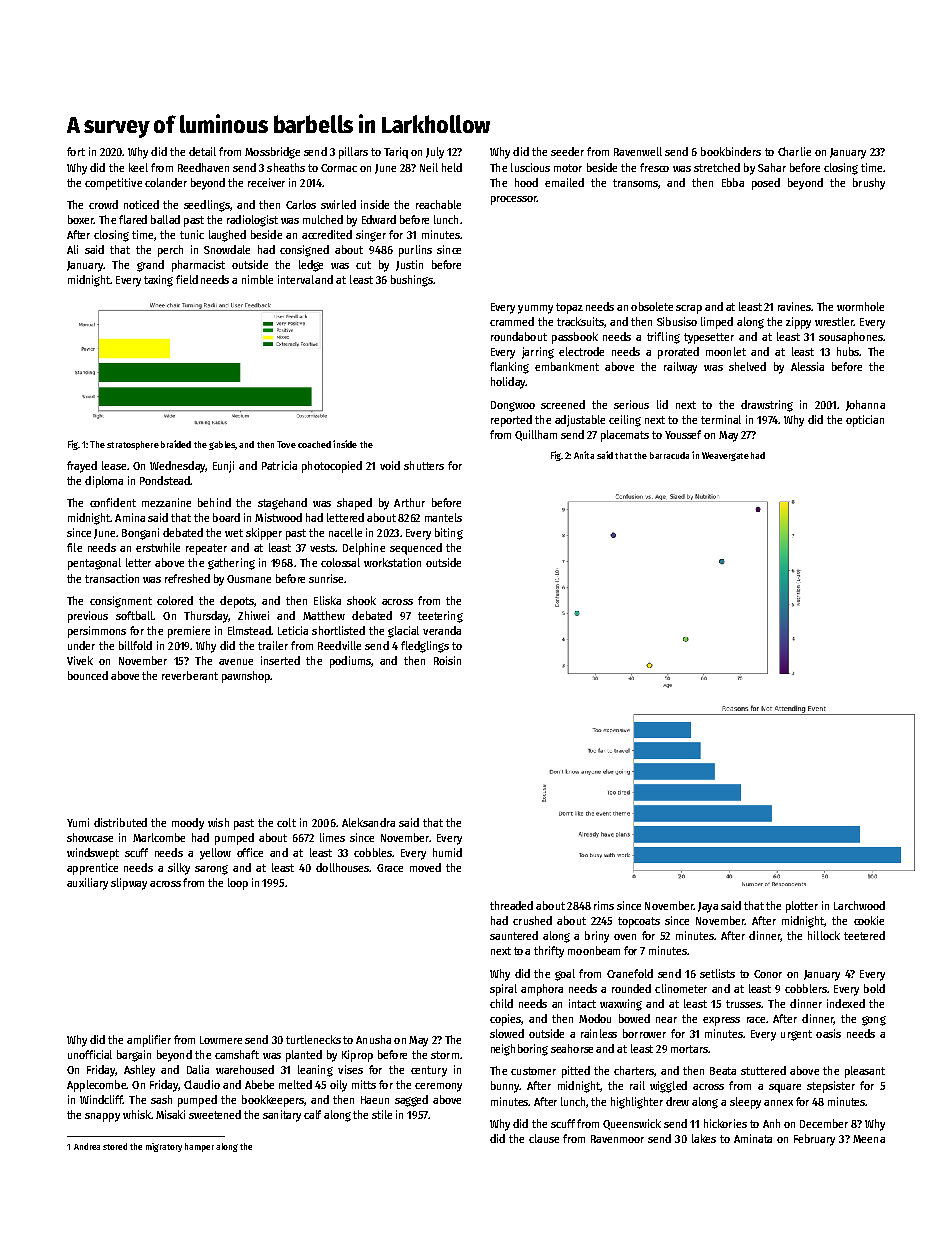 Image resolution: width=952 pixels, height=1233 pixels. I want to click on mantels, so click(443, 517).
